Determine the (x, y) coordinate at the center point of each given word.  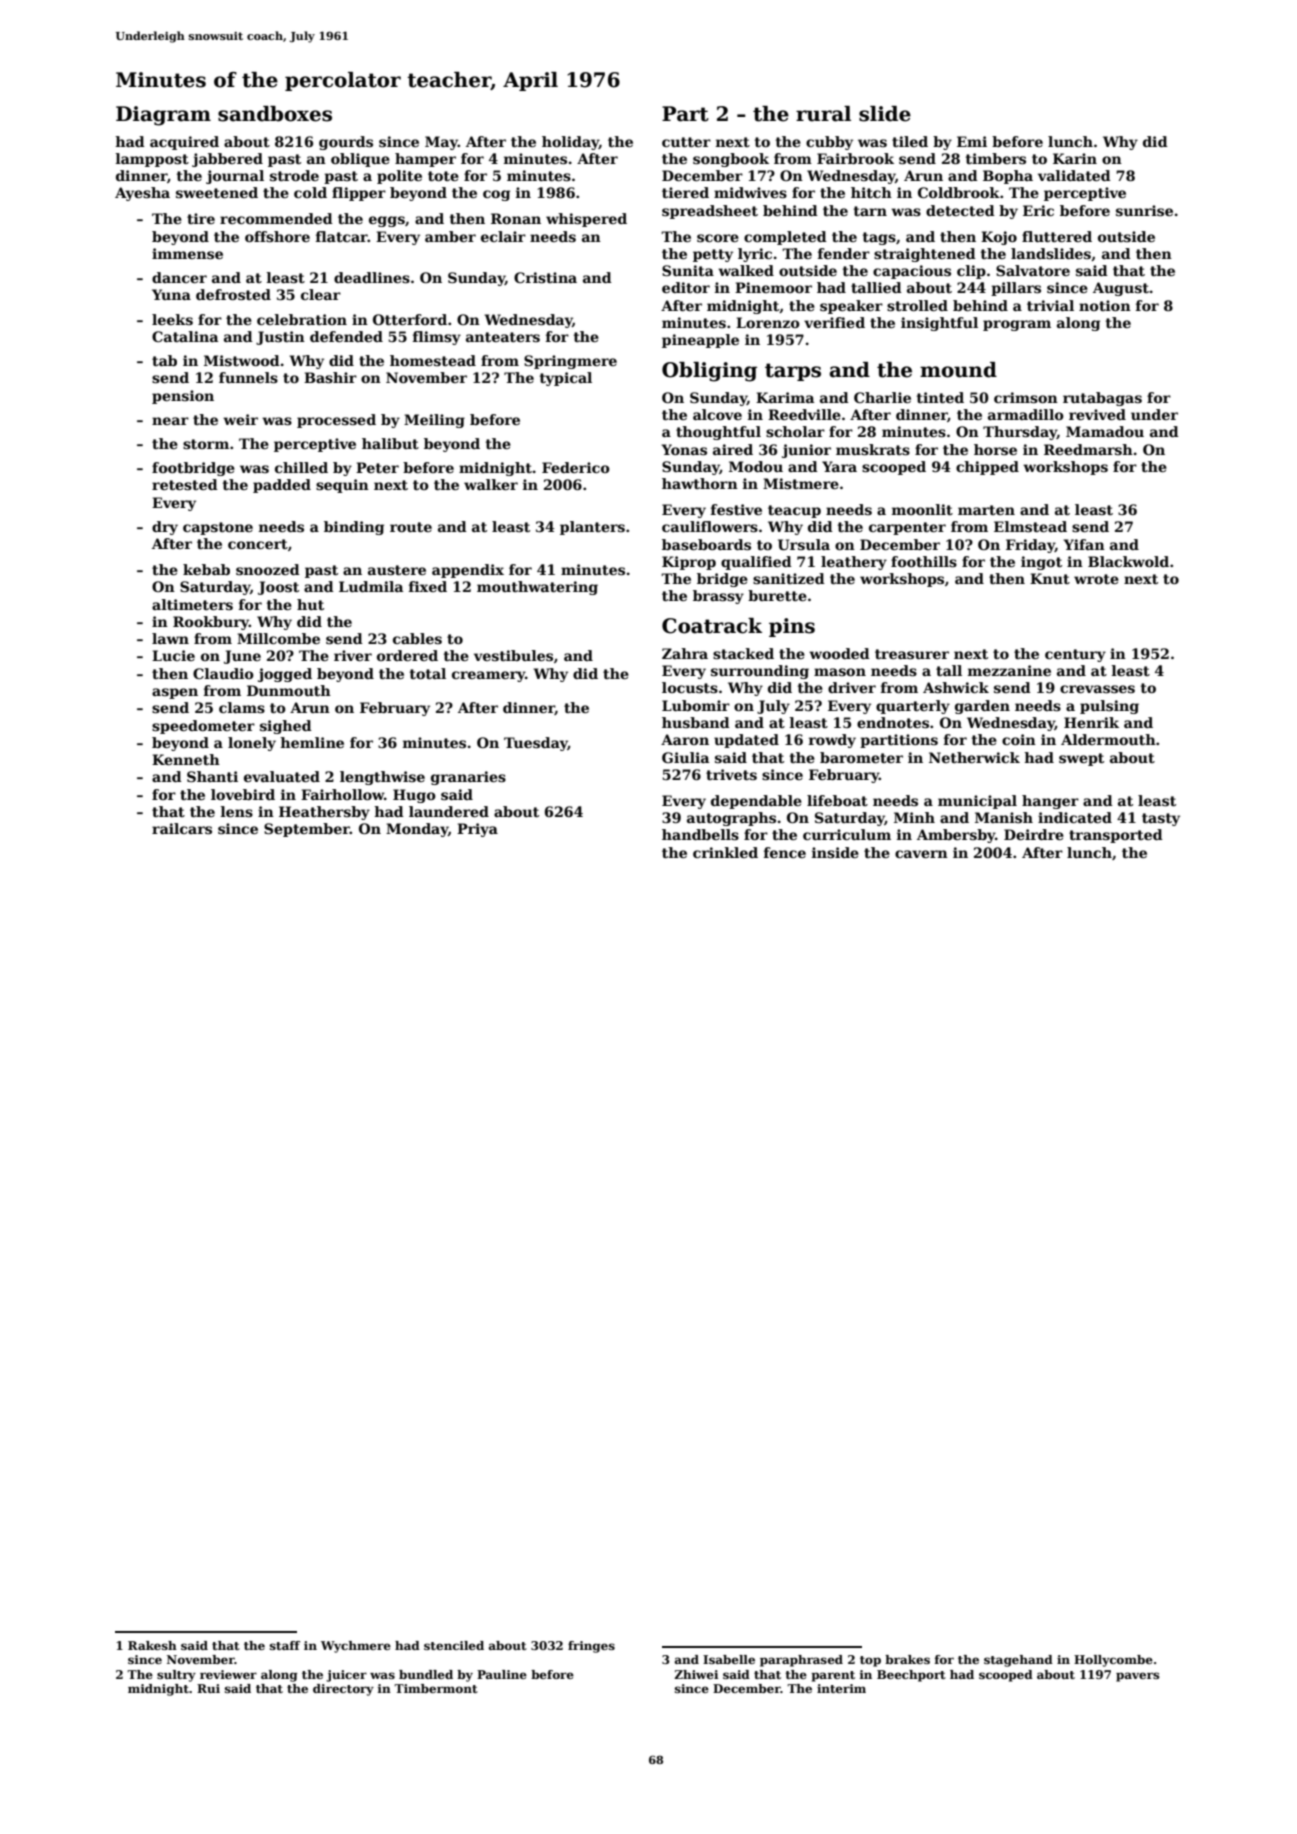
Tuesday (536, 744)
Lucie (173, 655)
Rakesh (152, 1645)
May (441, 143)
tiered (685, 192)
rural (823, 114)
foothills (924, 561)
